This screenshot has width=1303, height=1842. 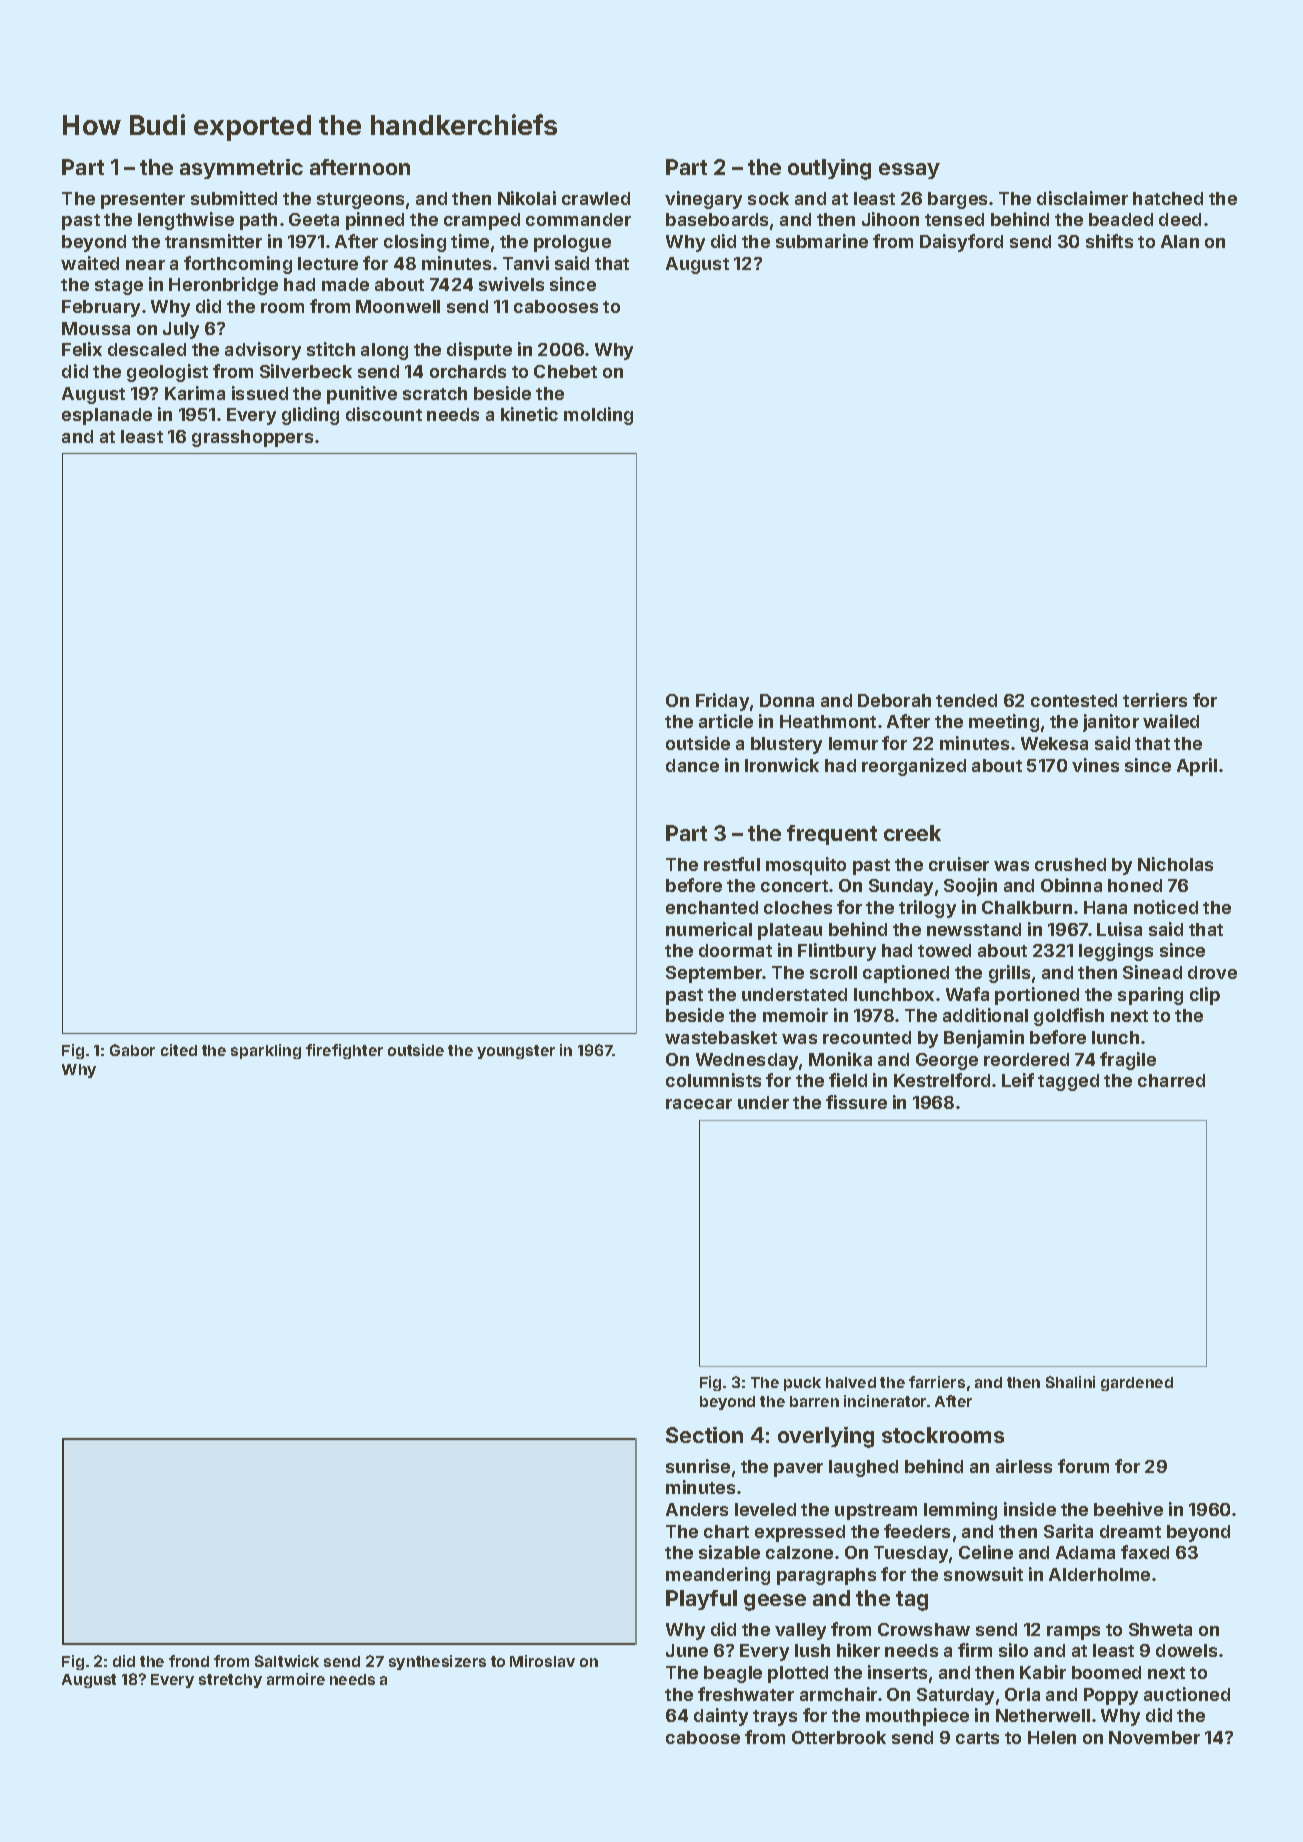 What do you see at coordinates (189, 1661) in the screenshot?
I see `frond` at bounding box center [189, 1661].
